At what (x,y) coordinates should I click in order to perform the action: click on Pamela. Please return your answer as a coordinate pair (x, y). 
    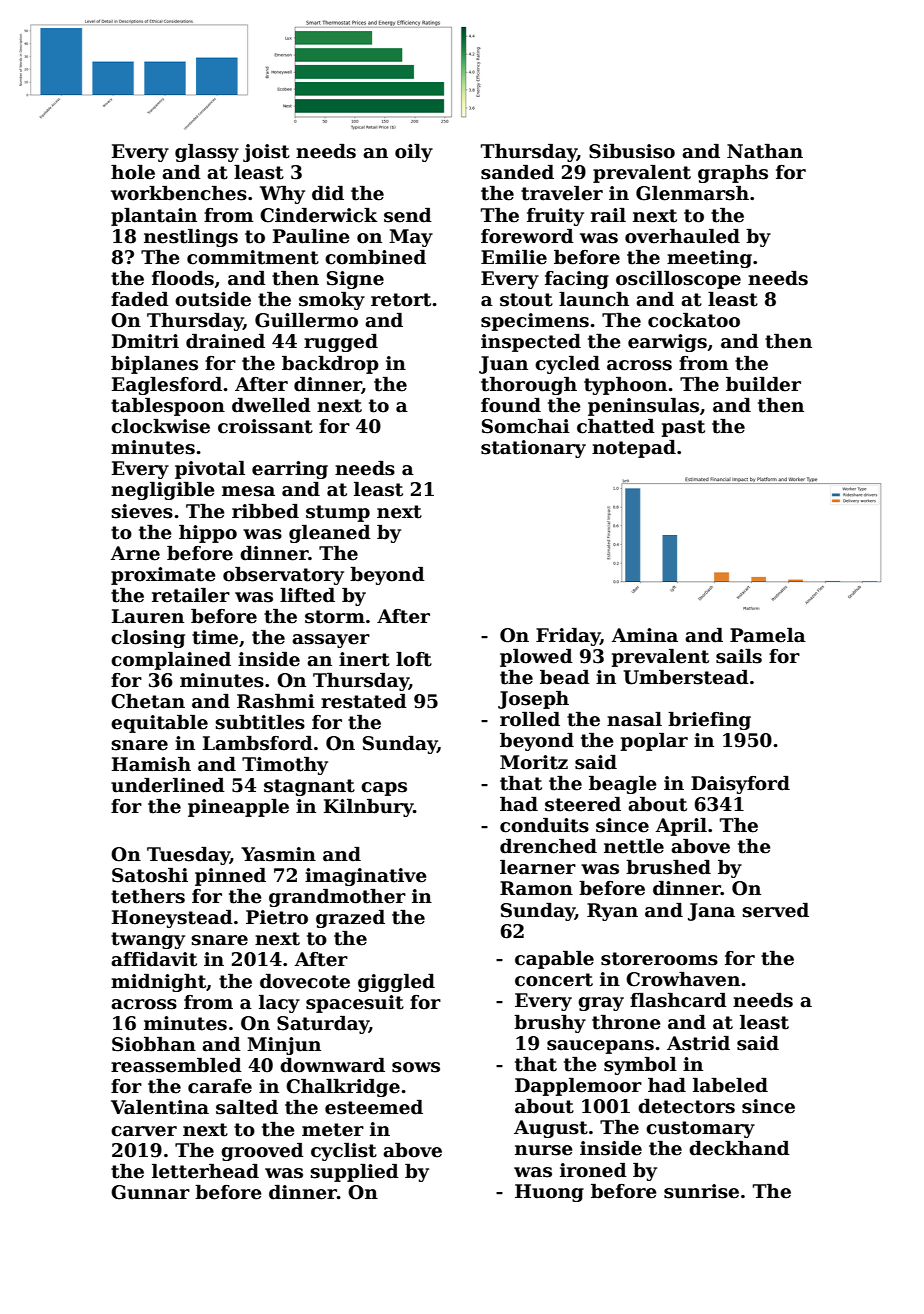
    Looking at the image, I should click on (768, 635).
